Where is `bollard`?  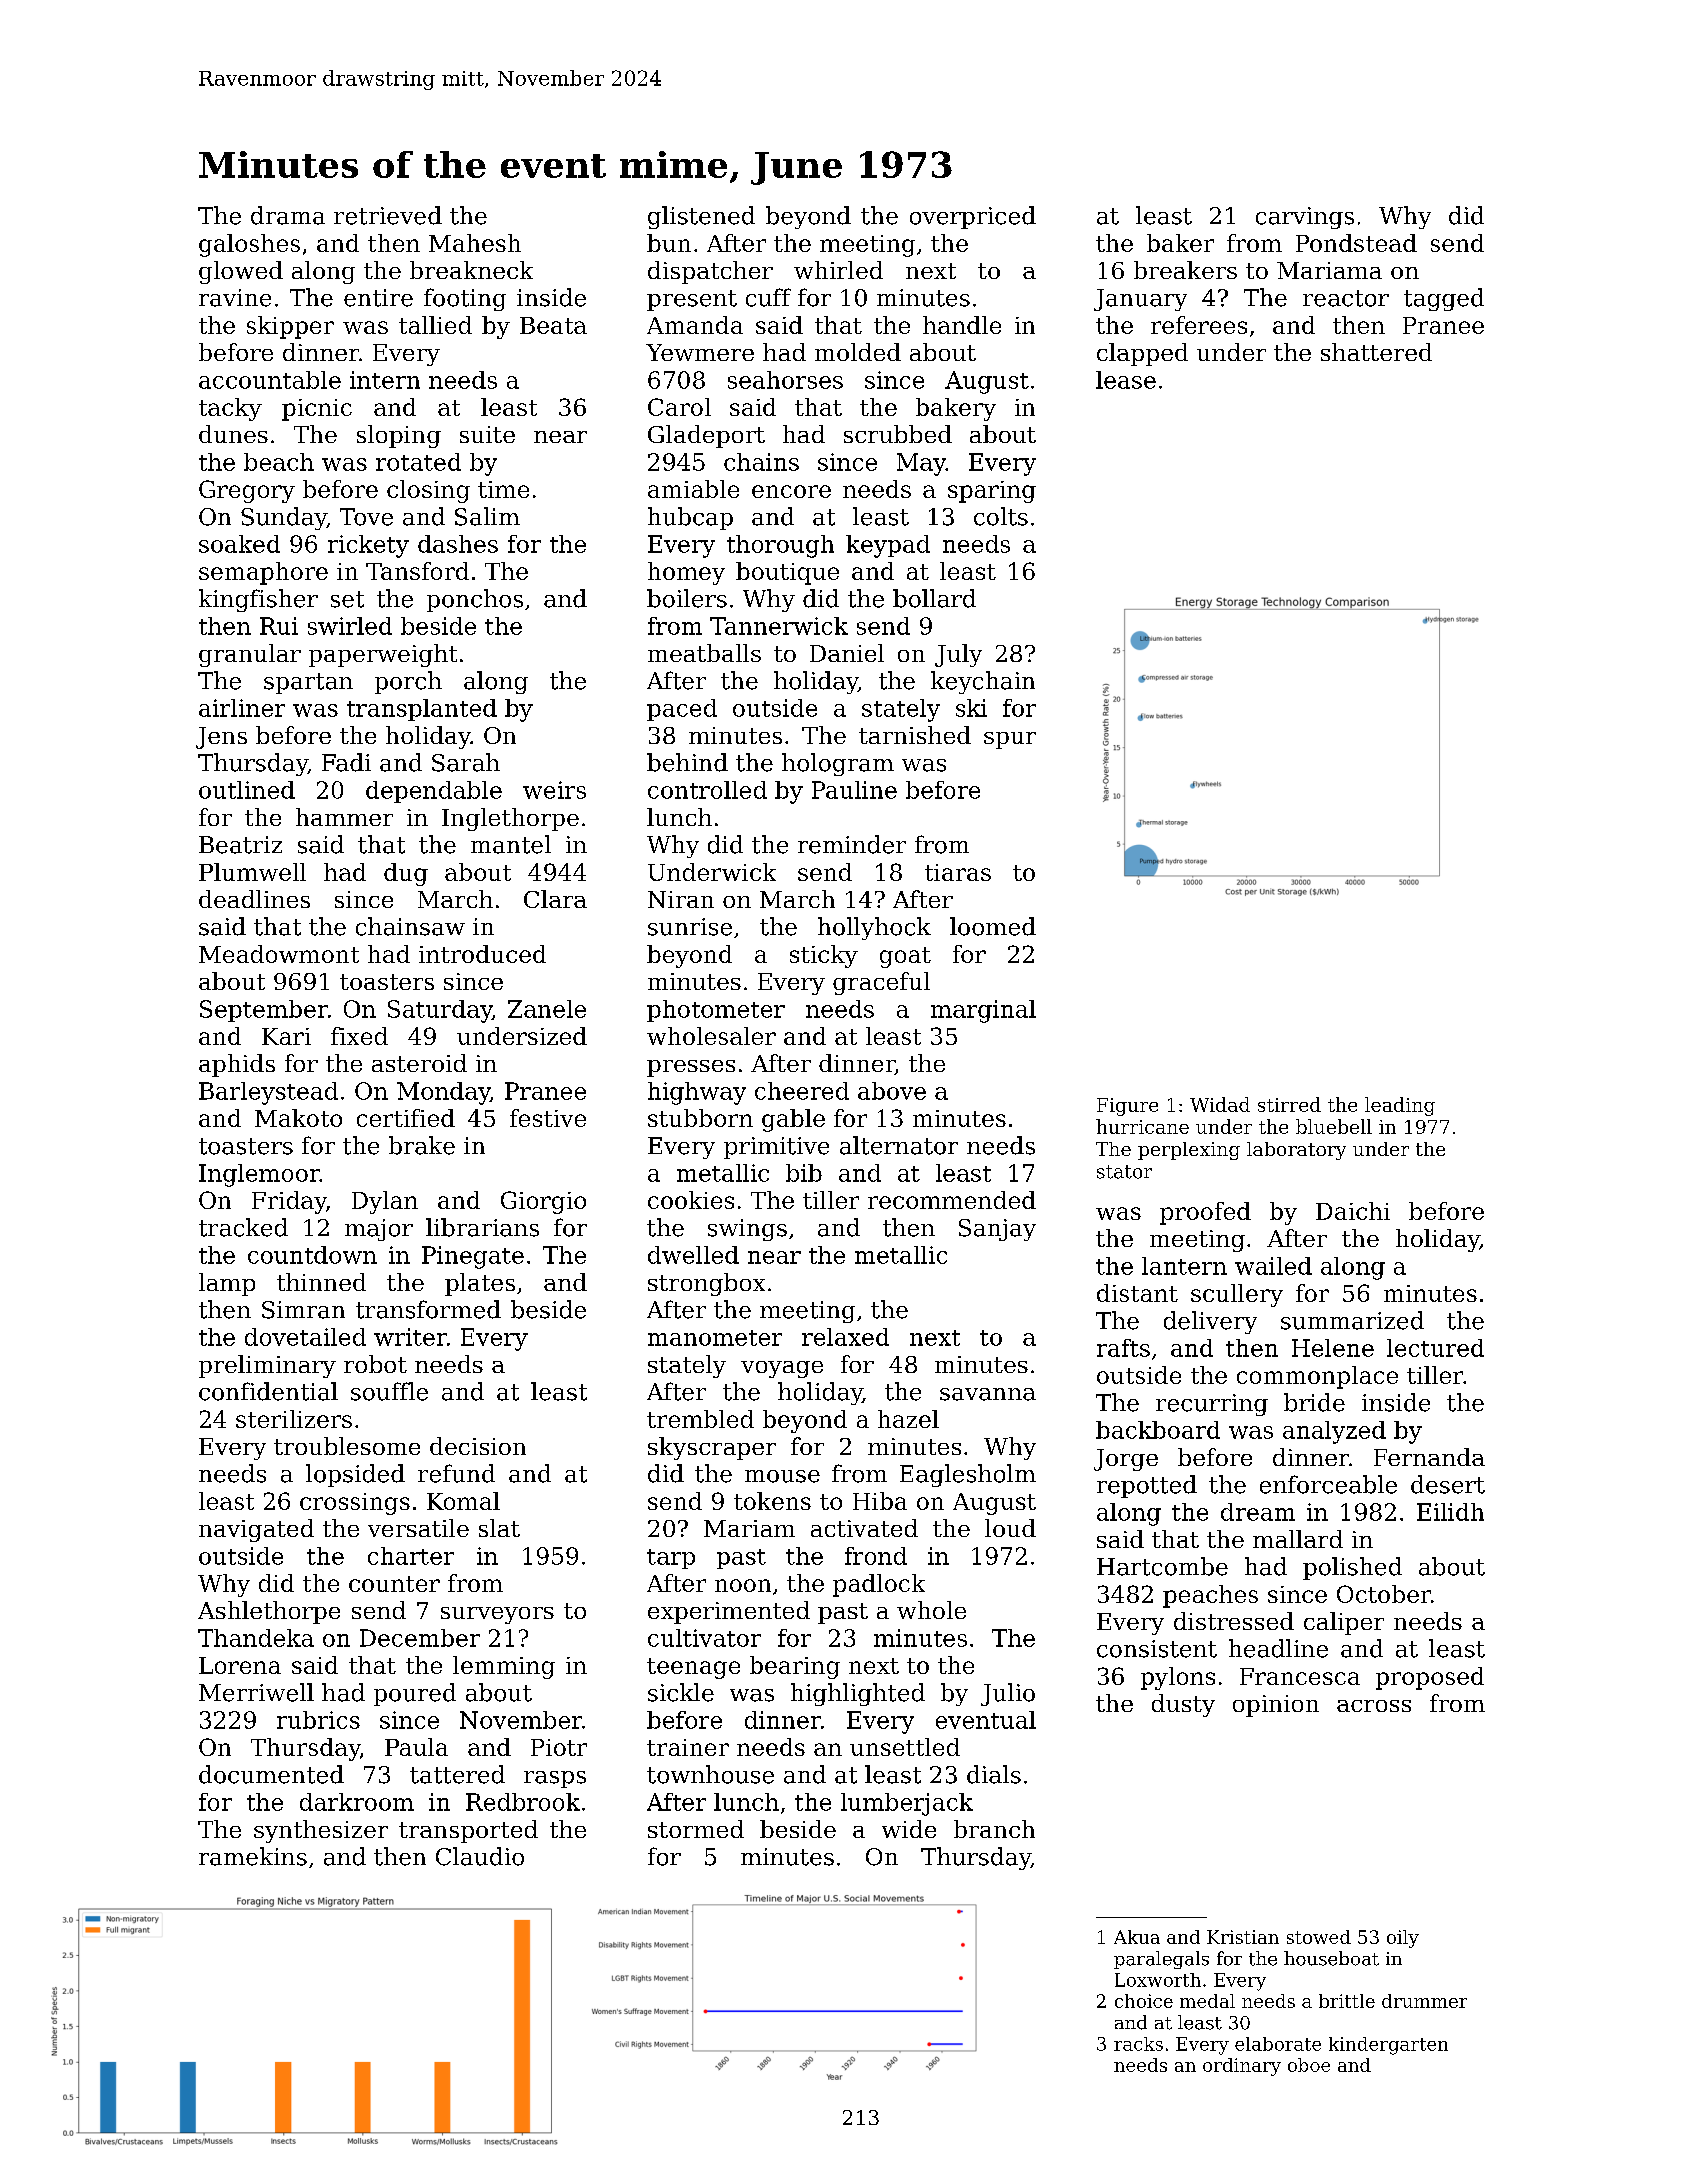 bollard is located at coordinates (934, 598).
